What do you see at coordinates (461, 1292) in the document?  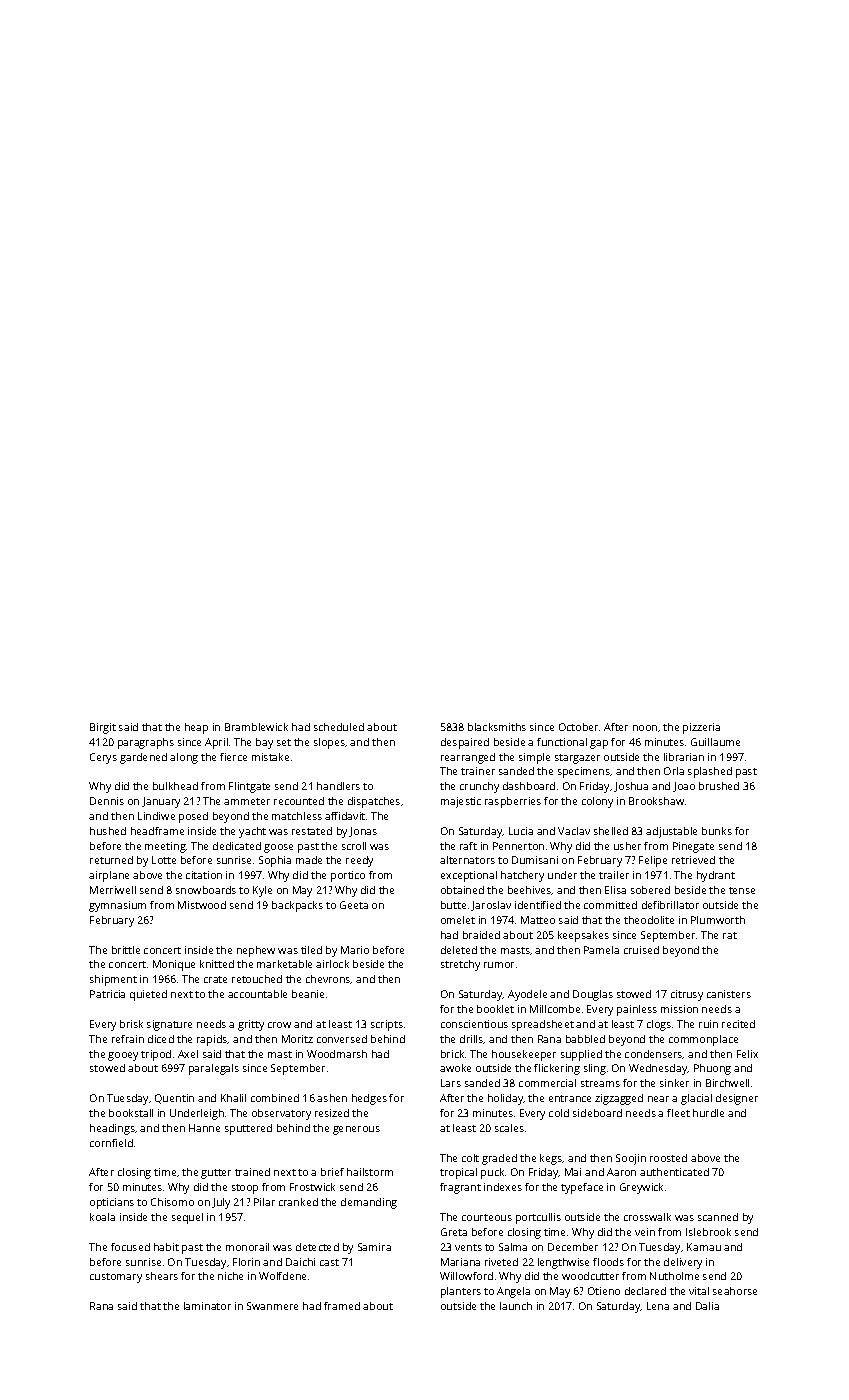 I see `planters` at bounding box center [461, 1292].
